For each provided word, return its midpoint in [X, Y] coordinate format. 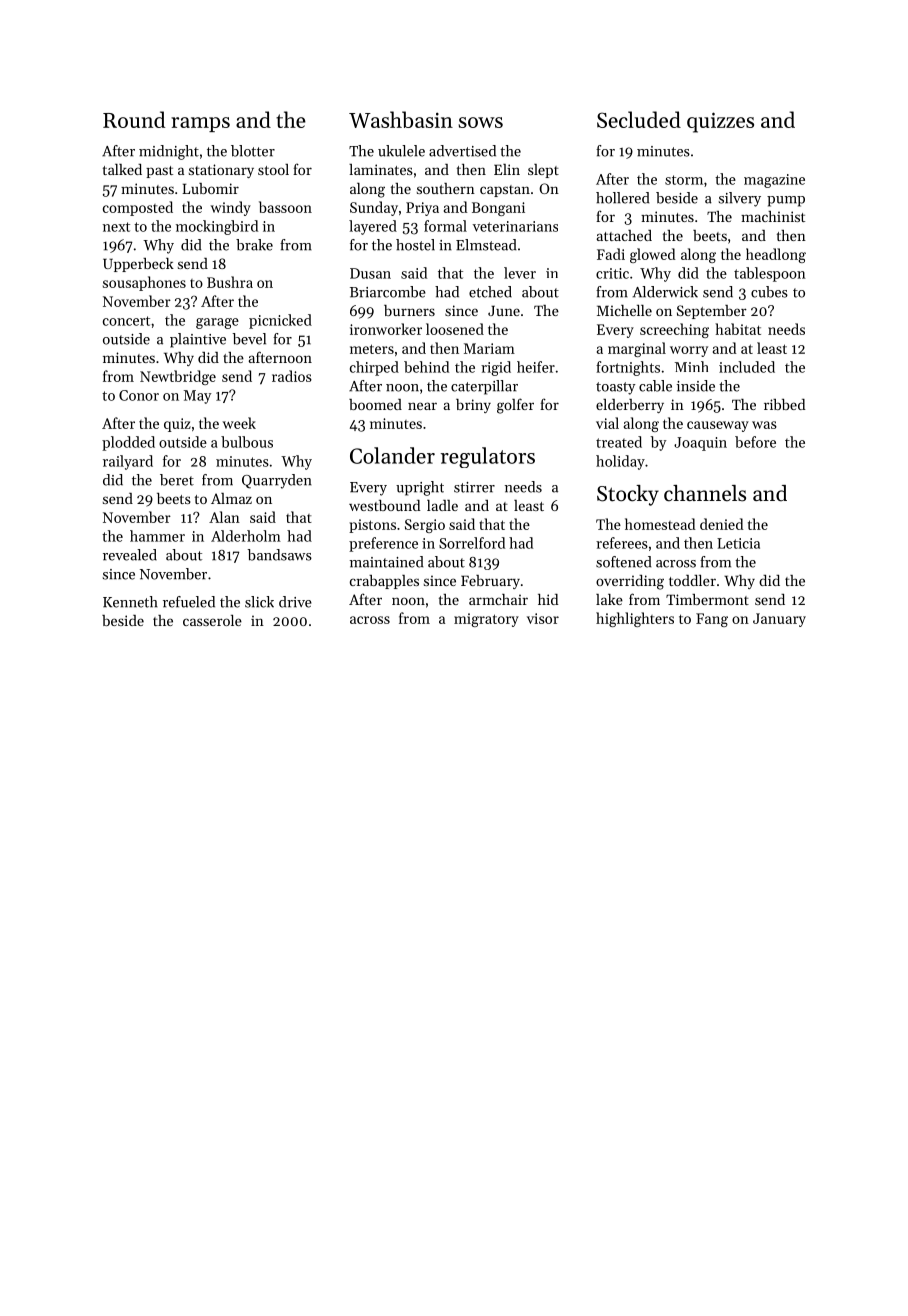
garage [217, 323]
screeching [674, 330]
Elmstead [486, 245]
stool [273, 169]
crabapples [384, 582]
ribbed [784, 404]
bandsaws [279, 555]
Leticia [738, 543]
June [504, 310]
